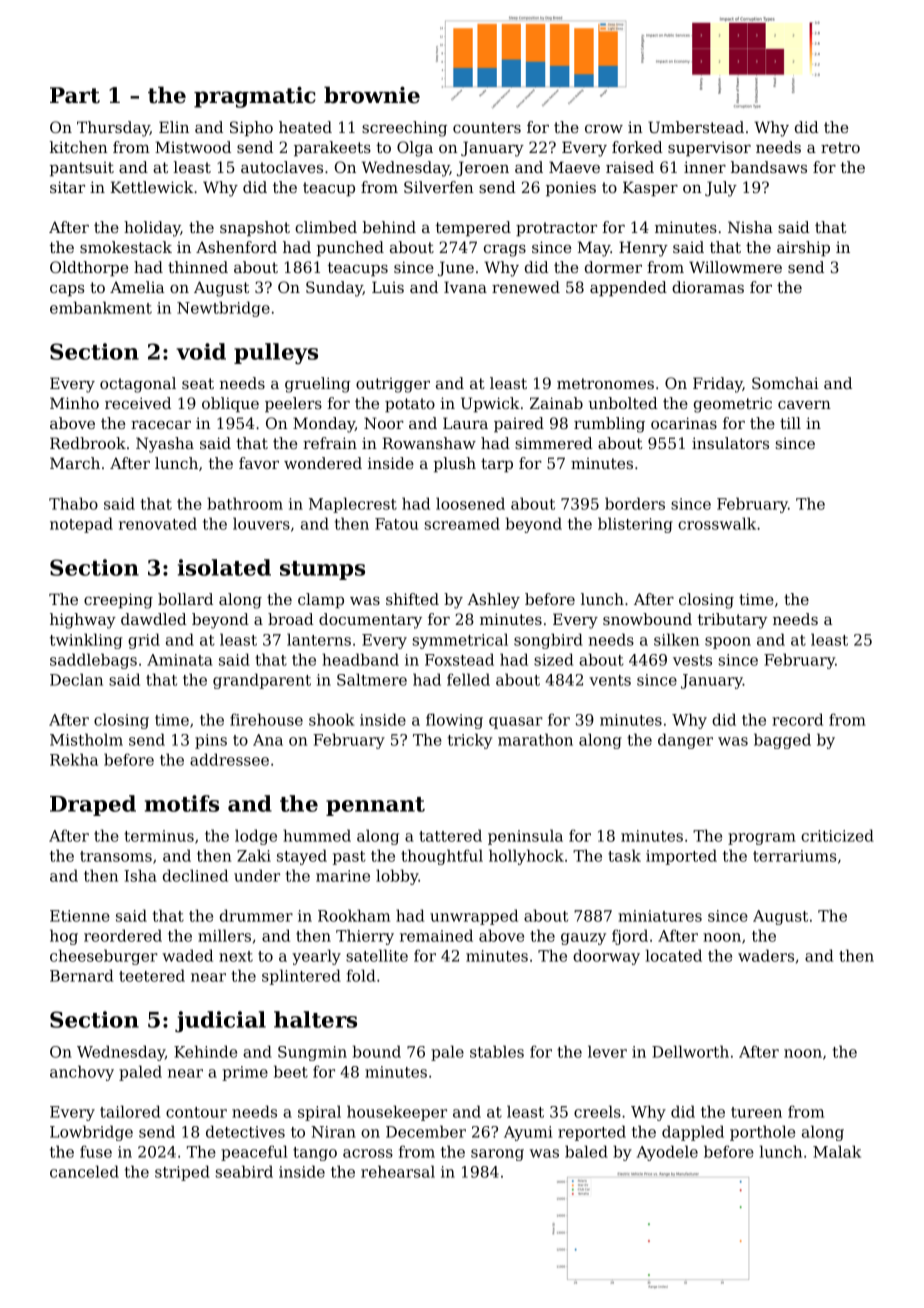 The image size is (924, 1308). What do you see at coordinates (497, 1051) in the image?
I see `stables` at bounding box center [497, 1051].
